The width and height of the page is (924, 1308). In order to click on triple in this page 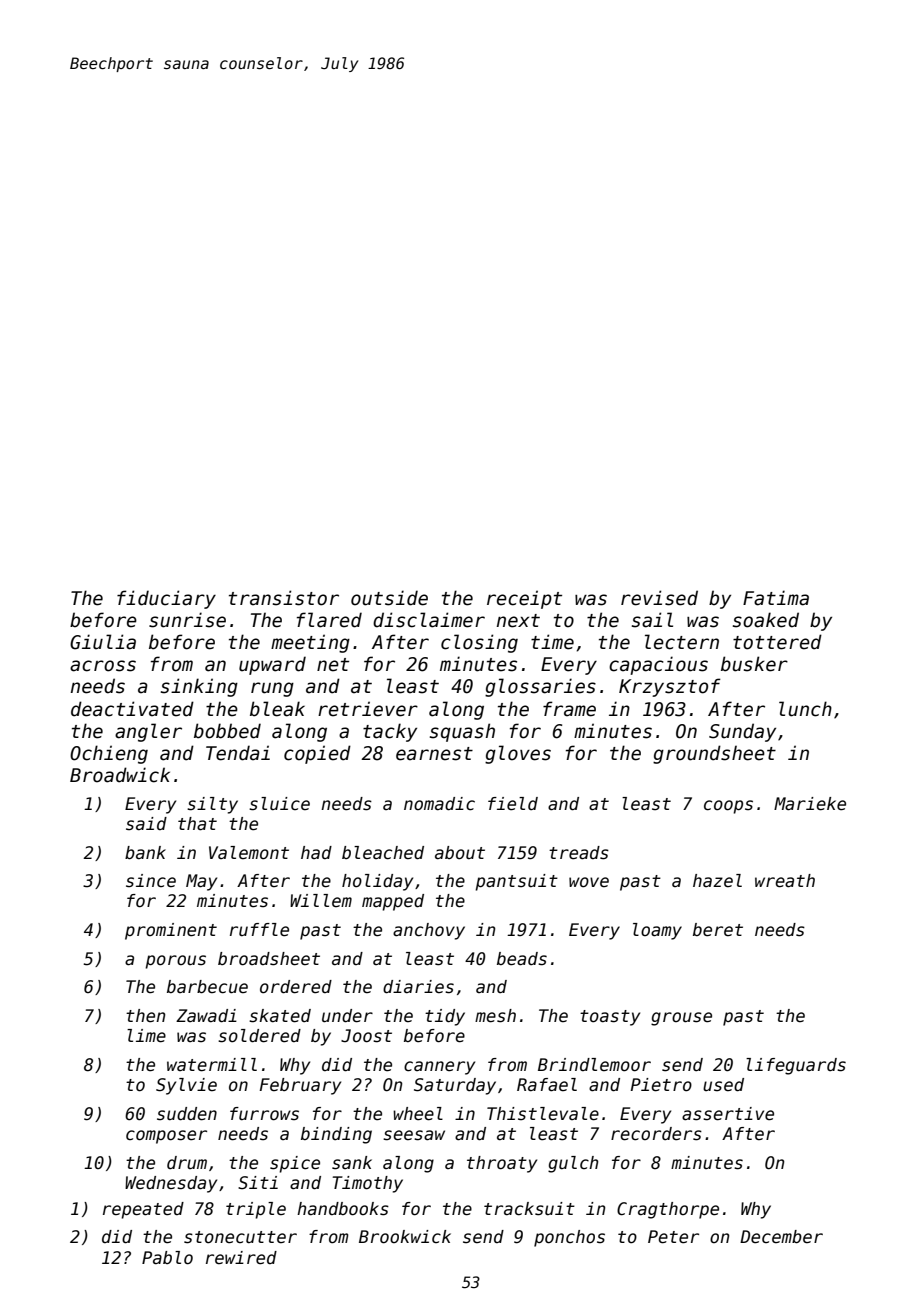, I will do `click(256, 1210)`.
